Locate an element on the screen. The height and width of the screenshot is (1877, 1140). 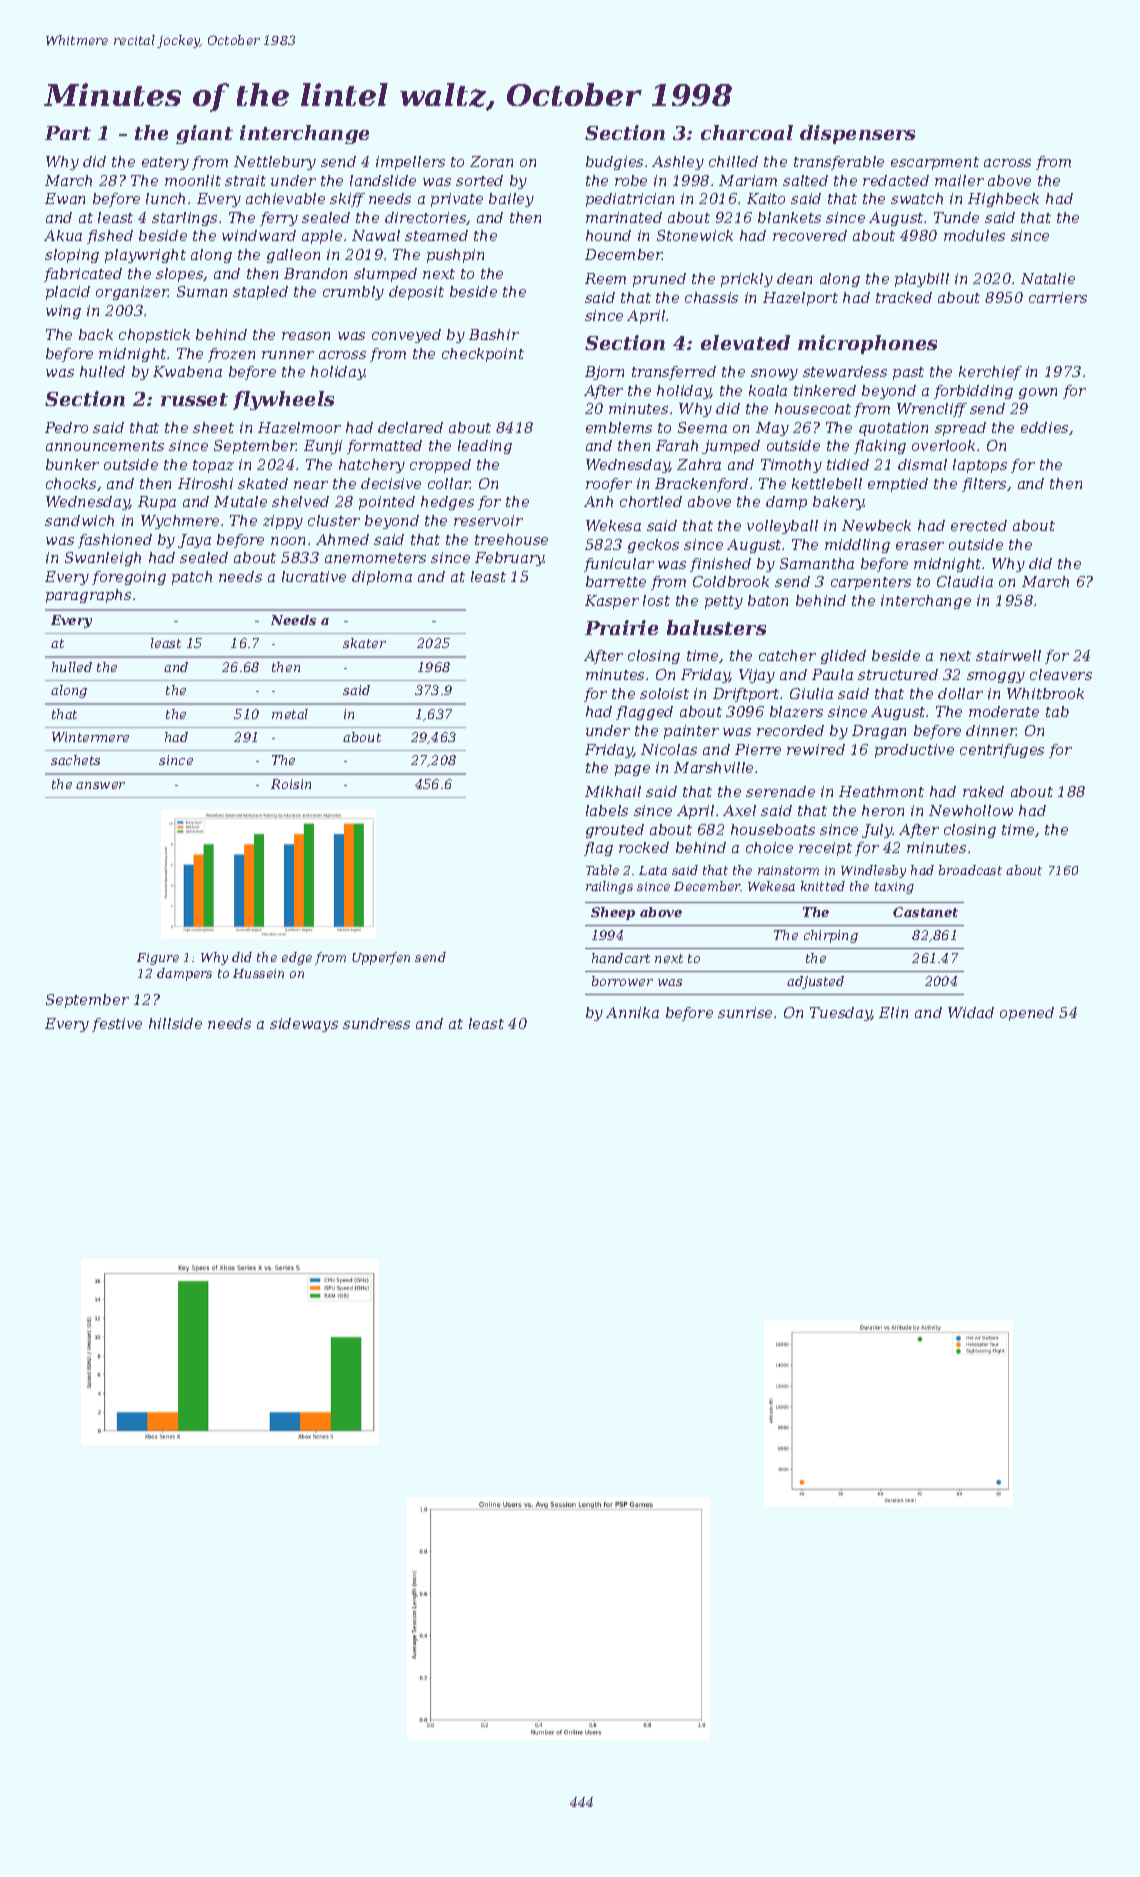
Upperfen is located at coordinates (381, 958).
